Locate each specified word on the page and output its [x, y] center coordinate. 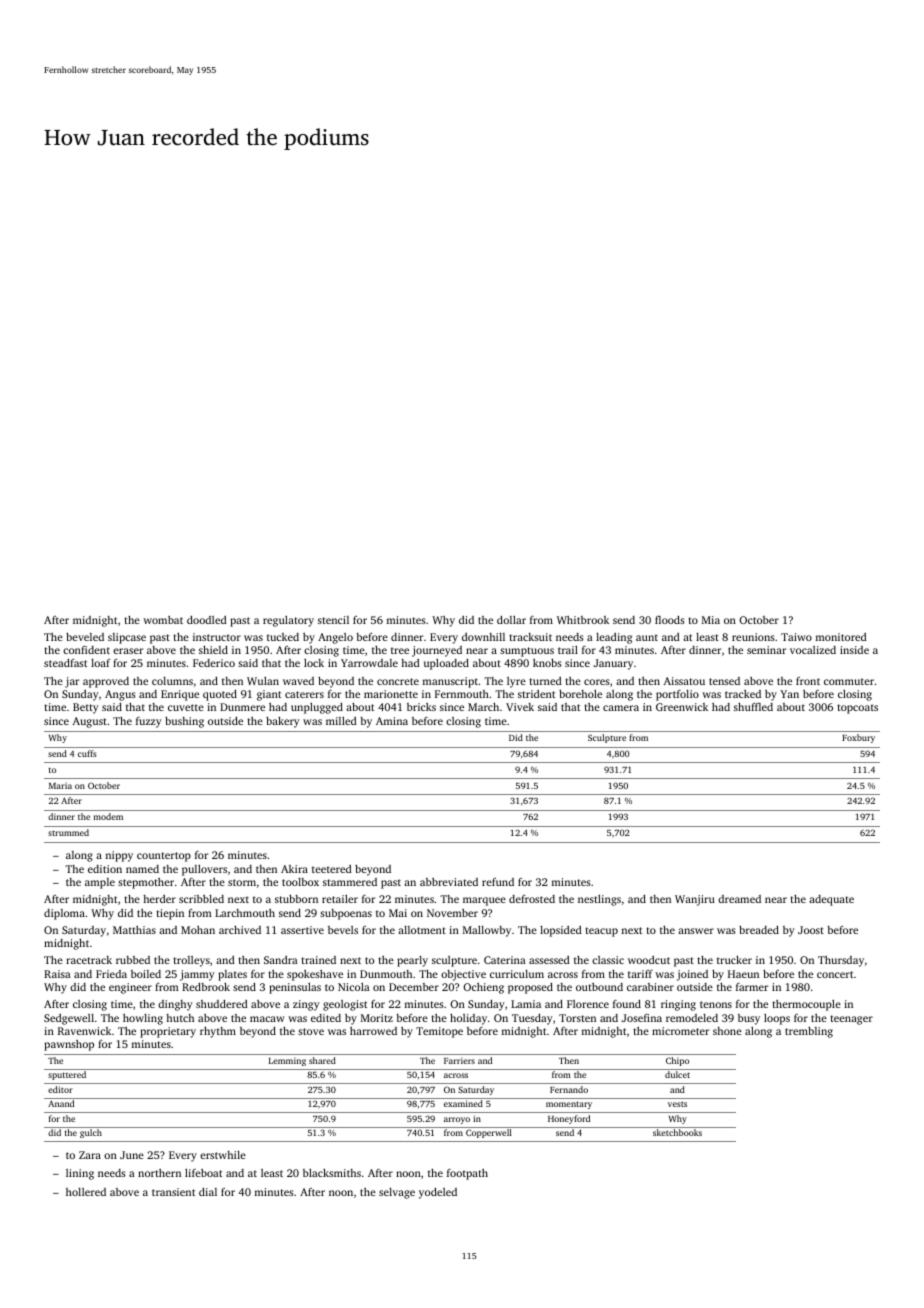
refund [498, 882]
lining [80, 1174]
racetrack [89, 960]
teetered [332, 869]
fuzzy [149, 722]
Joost [811, 930]
